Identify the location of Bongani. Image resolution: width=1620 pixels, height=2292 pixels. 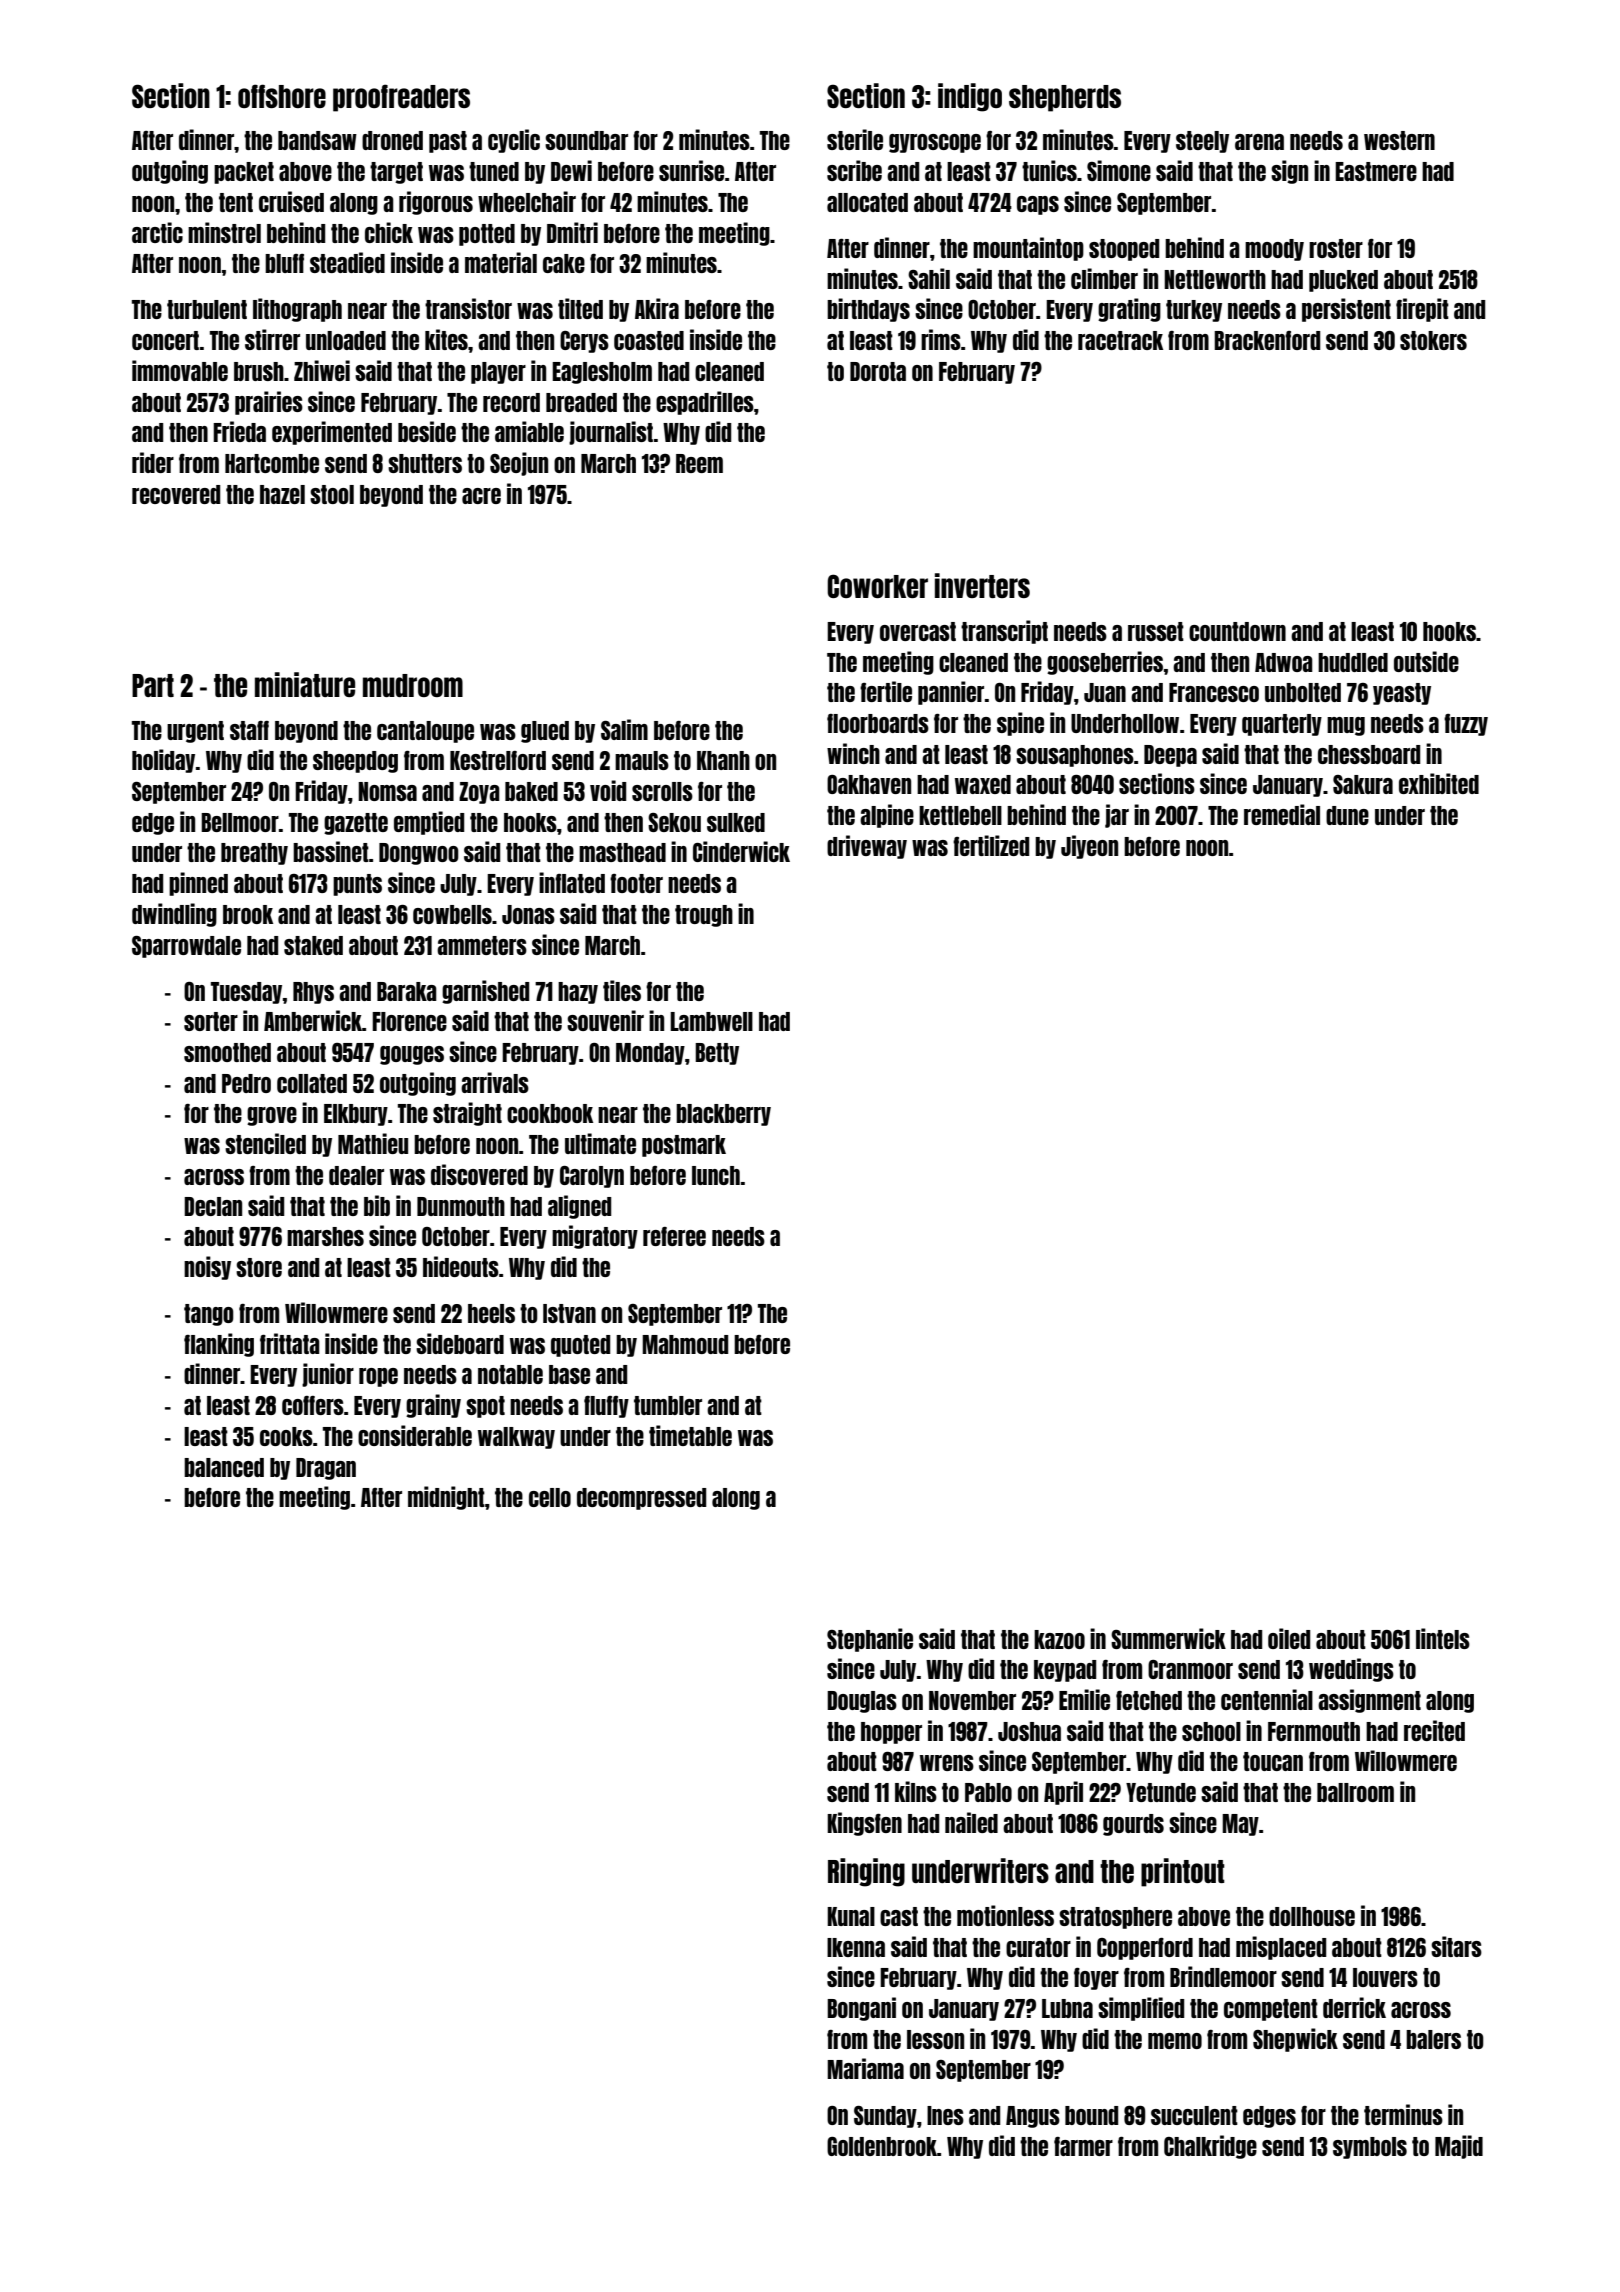
(861, 2009).
